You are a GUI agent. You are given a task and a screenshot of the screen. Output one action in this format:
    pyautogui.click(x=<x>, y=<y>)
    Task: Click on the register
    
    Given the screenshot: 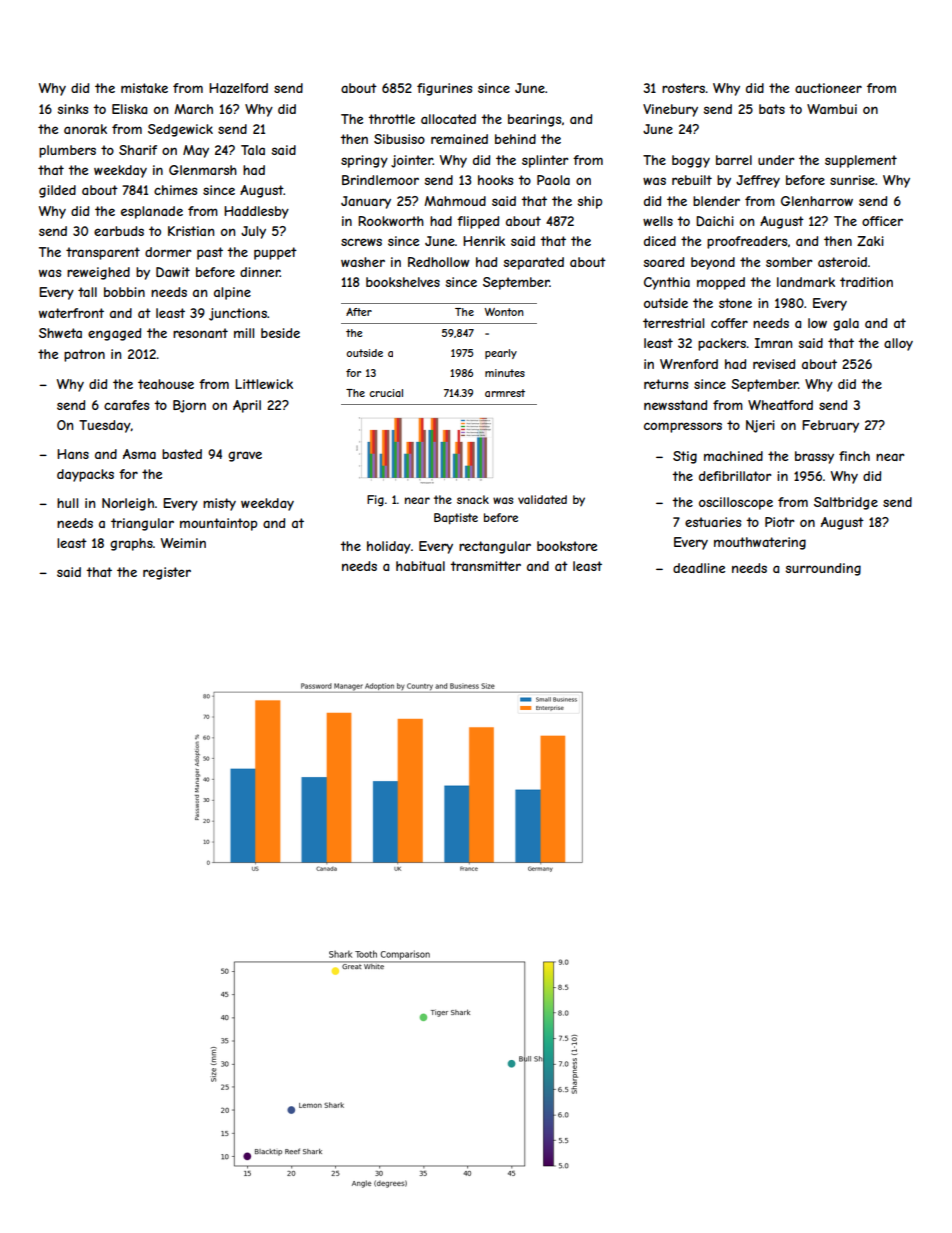 What is the action you would take?
    pyautogui.click(x=167, y=573)
